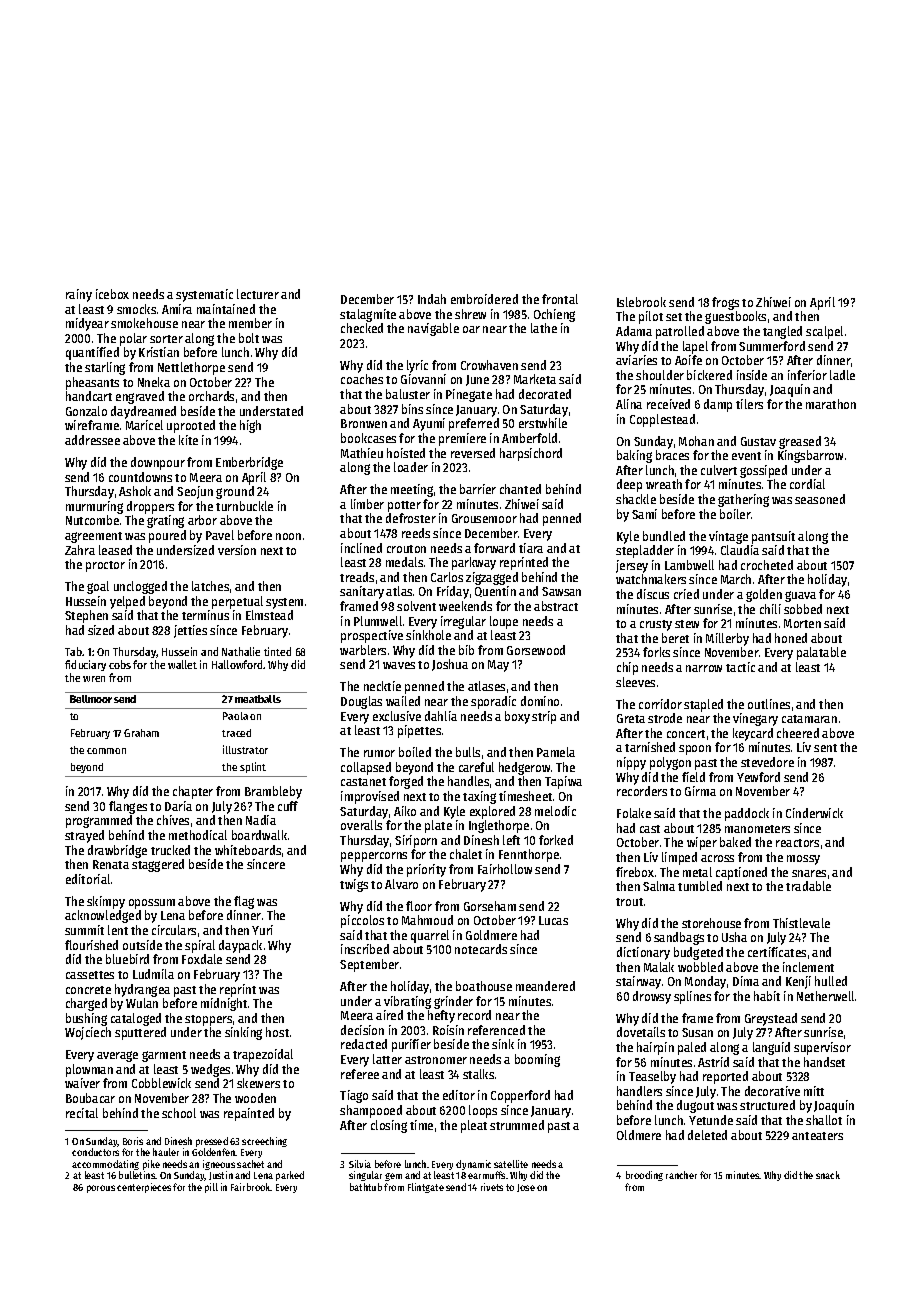  What do you see at coordinates (117, 851) in the image?
I see `drawbridge` at bounding box center [117, 851].
